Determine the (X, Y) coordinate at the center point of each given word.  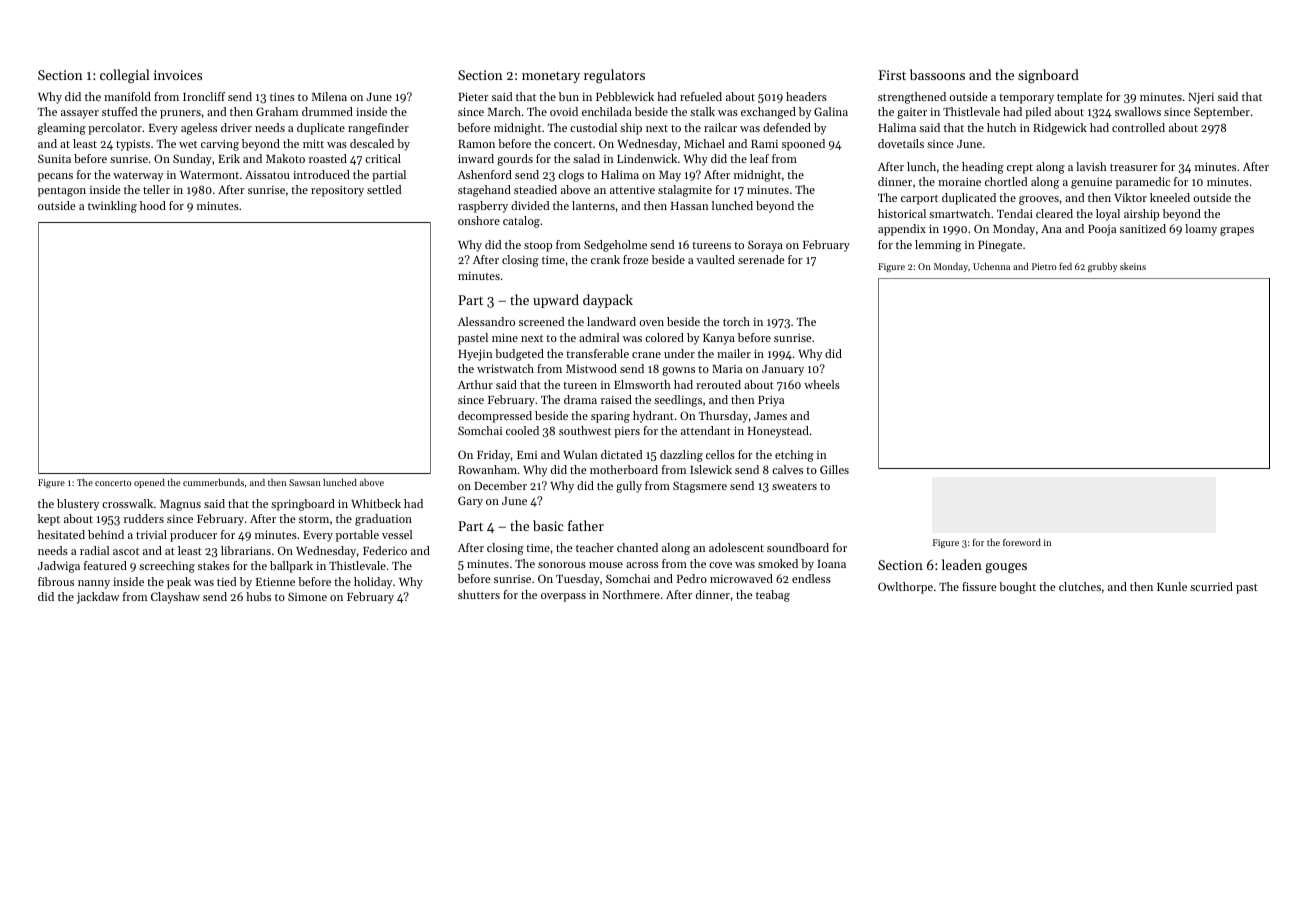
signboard (1048, 76)
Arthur (475, 384)
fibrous (56, 581)
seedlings (678, 401)
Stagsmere (700, 487)
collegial (125, 76)
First (892, 75)
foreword (1022, 542)
